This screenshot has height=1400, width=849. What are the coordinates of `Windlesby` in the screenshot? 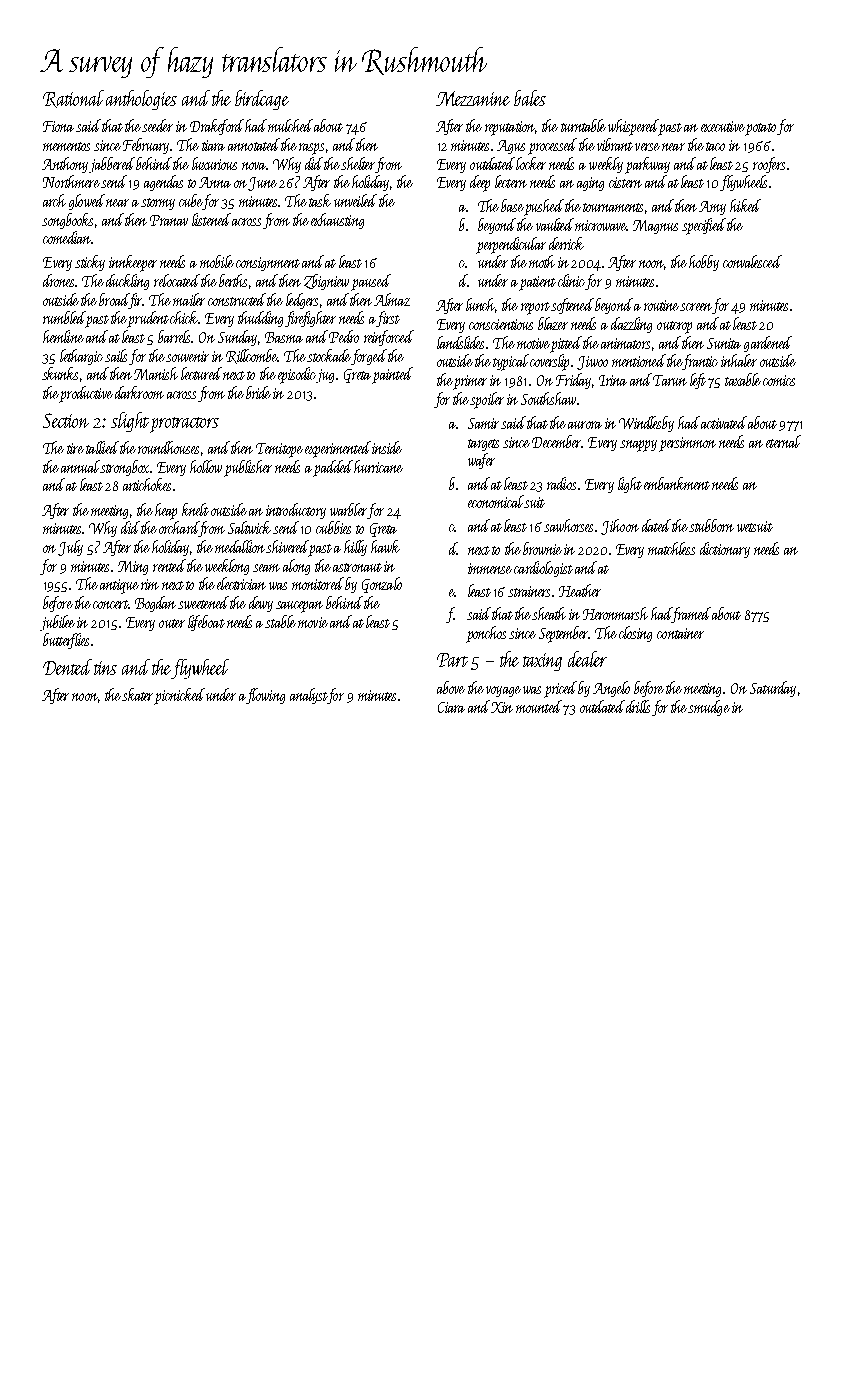 It's located at (646, 424).
